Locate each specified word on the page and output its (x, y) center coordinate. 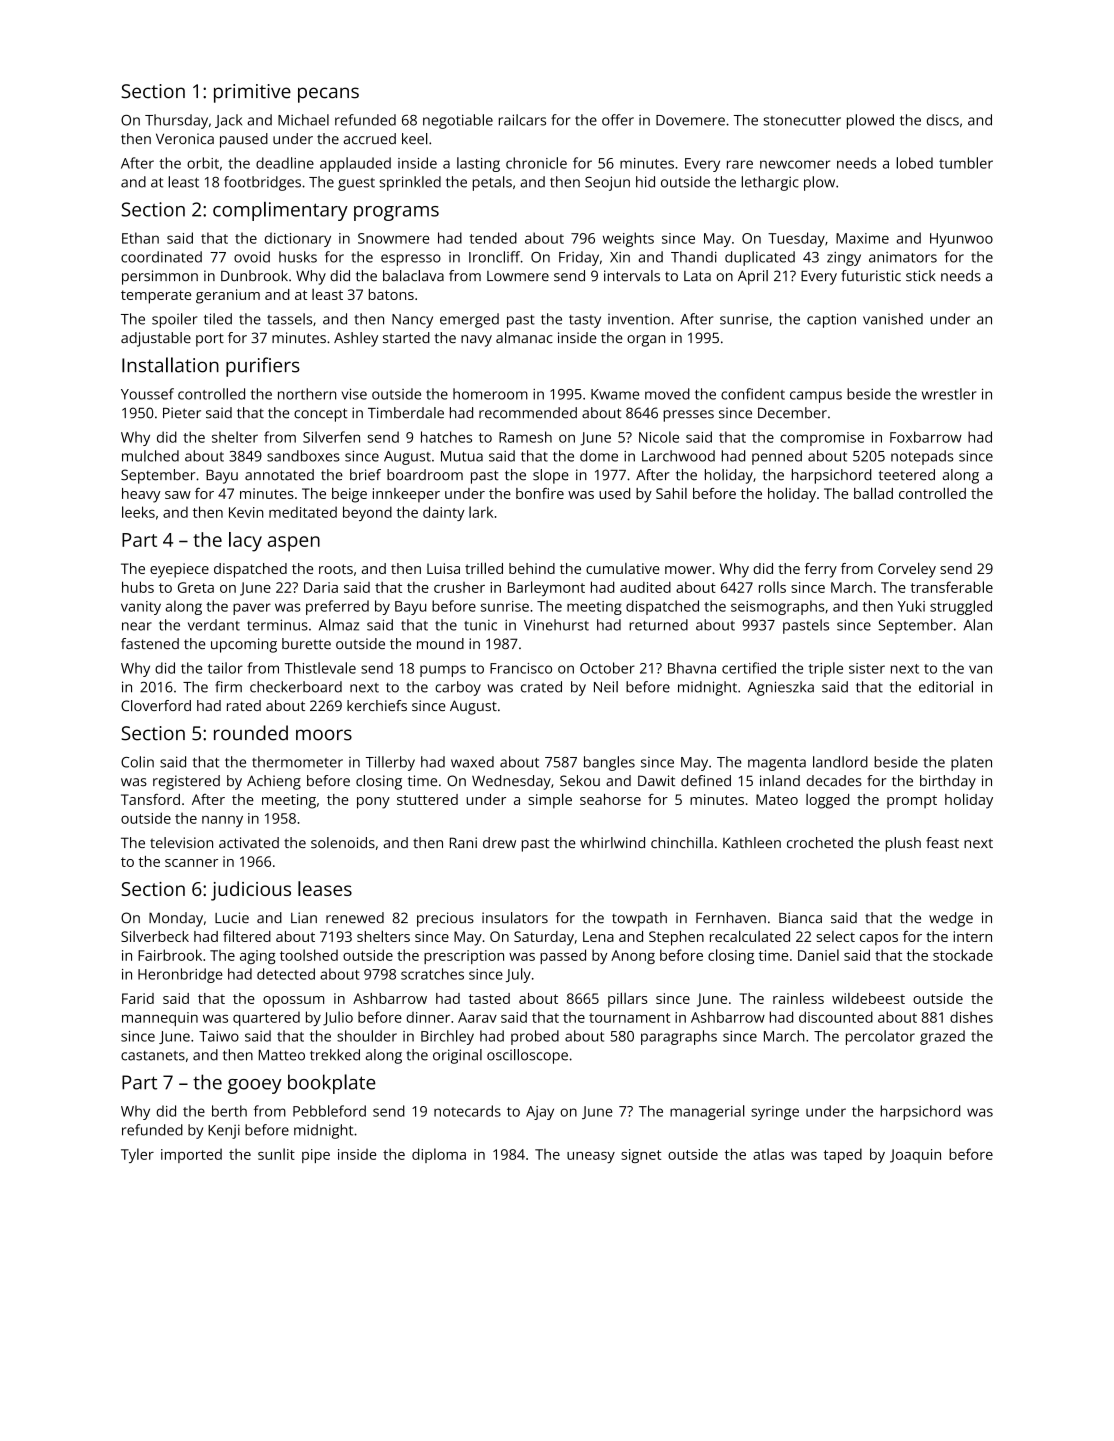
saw (178, 495)
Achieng (274, 782)
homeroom (490, 394)
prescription (464, 957)
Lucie (232, 918)
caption (831, 320)
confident (753, 394)
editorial (946, 687)
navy (476, 341)
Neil (606, 687)
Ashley (356, 339)
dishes (971, 1017)
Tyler (137, 1155)
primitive (252, 93)
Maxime (862, 238)
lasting (478, 164)
